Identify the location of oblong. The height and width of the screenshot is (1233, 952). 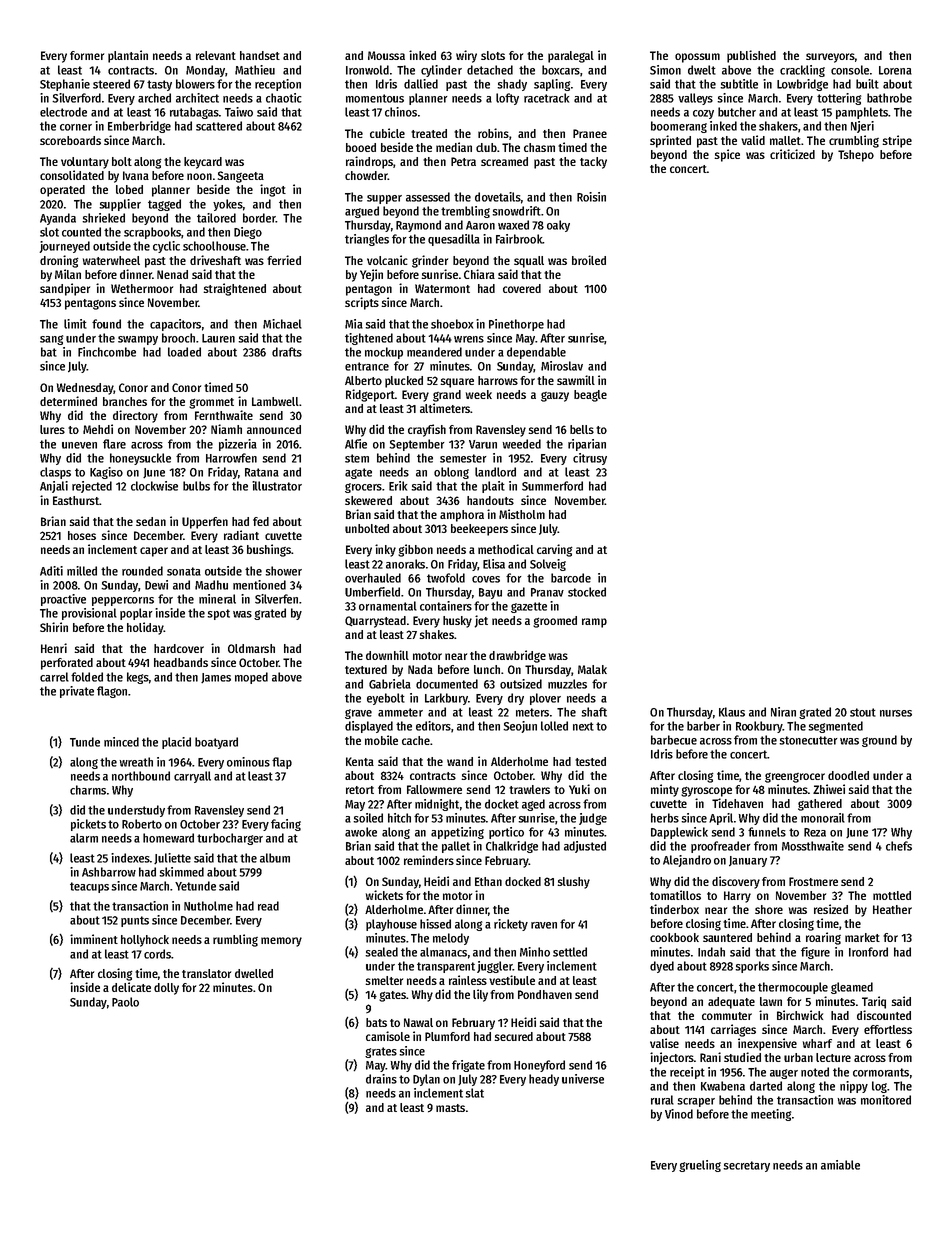
(451, 473).
